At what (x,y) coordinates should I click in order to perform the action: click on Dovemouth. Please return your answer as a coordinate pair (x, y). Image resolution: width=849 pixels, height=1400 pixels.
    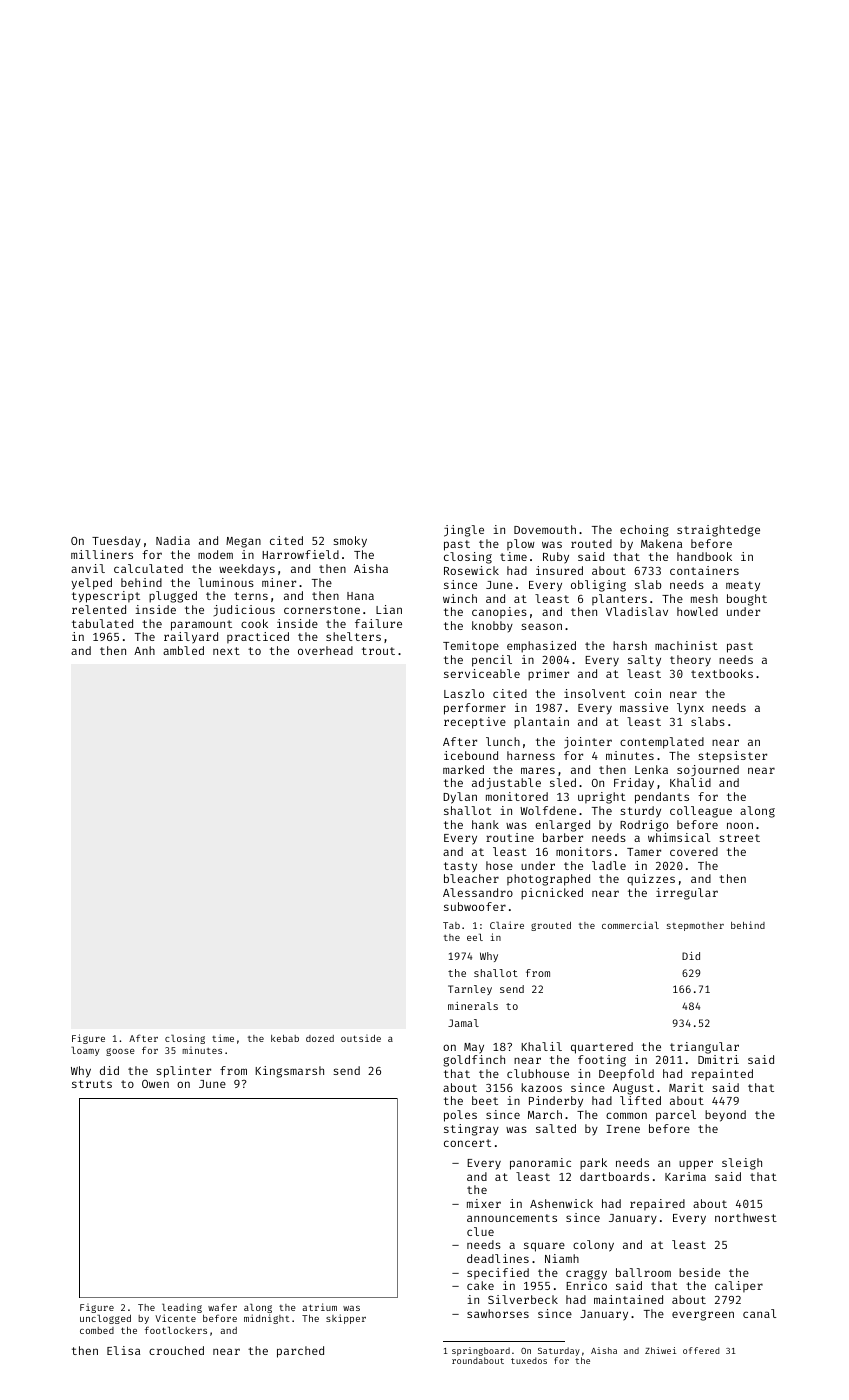
    Looking at the image, I should click on (545, 529).
